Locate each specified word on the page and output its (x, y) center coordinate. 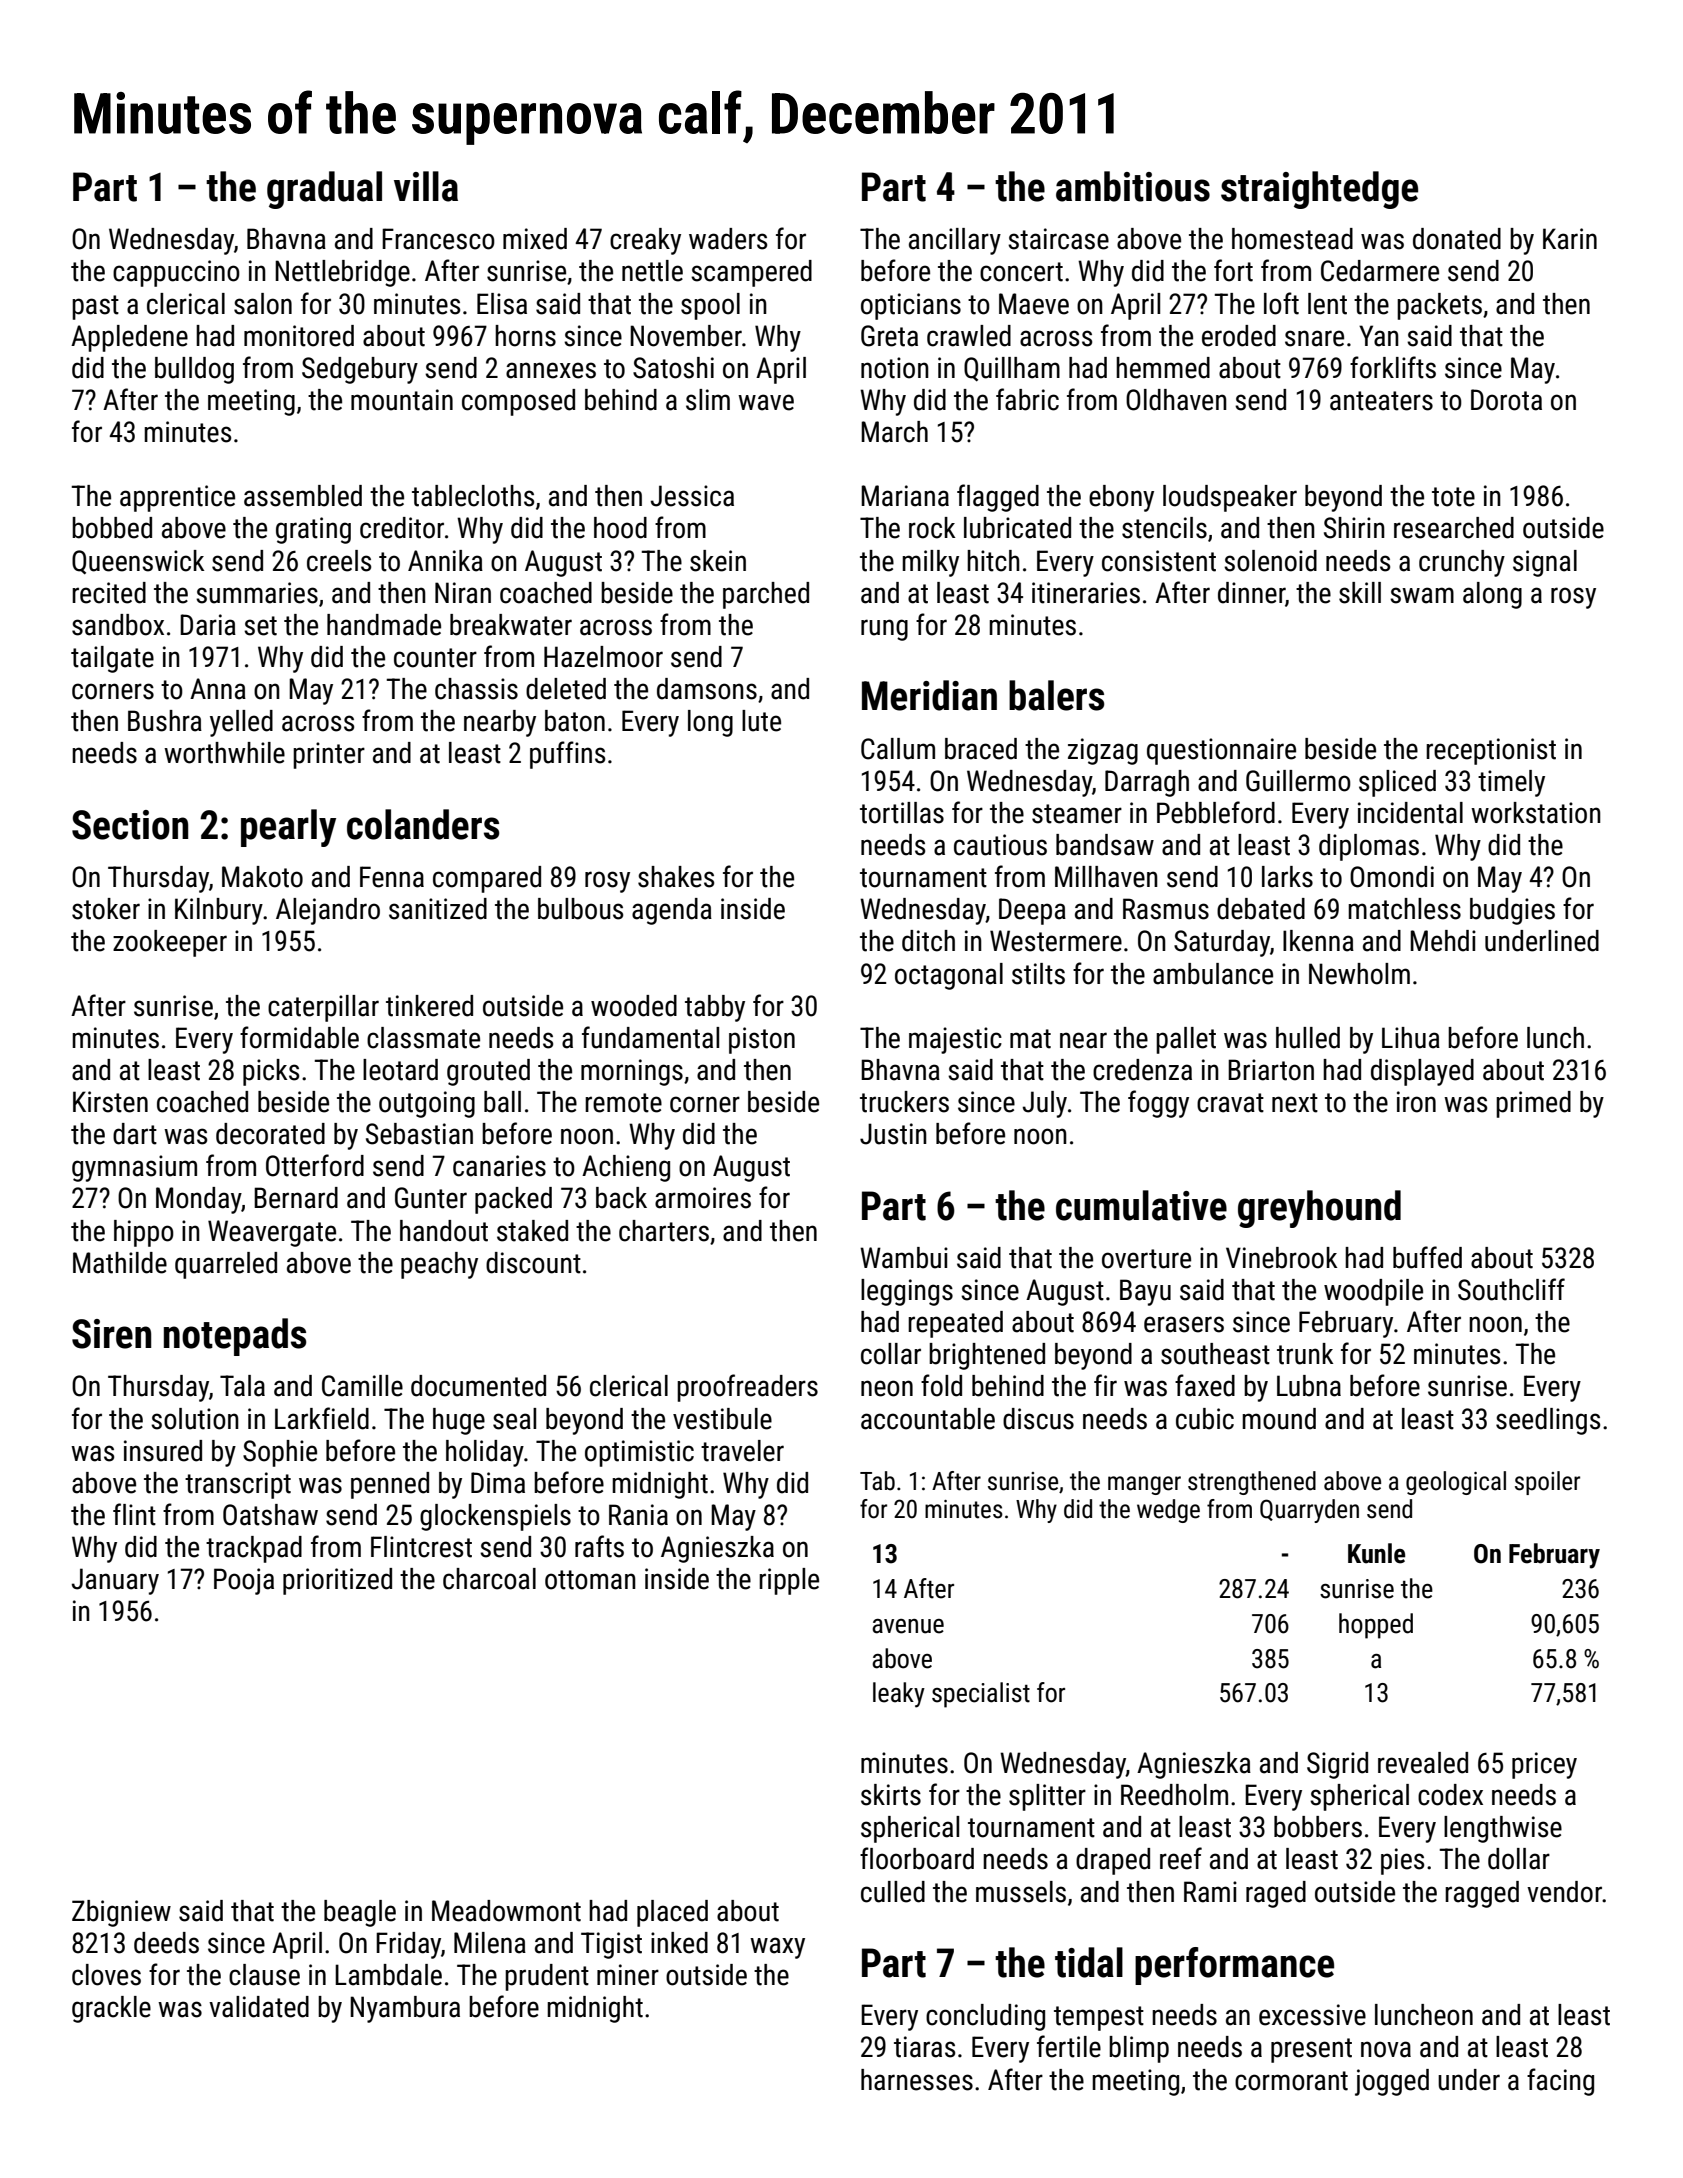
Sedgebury (360, 370)
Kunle (1376, 1553)
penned (390, 1485)
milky (930, 563)
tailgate (112, 659)
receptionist (1491, 751)
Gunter (431, 1198)
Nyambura (405, 2009)
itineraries (1086, 593)
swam (1422, 595)
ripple (789, 1581)
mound (1279, 1419)
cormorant (1291, 2081)
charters (664, 1231)
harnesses (917, 2080)
